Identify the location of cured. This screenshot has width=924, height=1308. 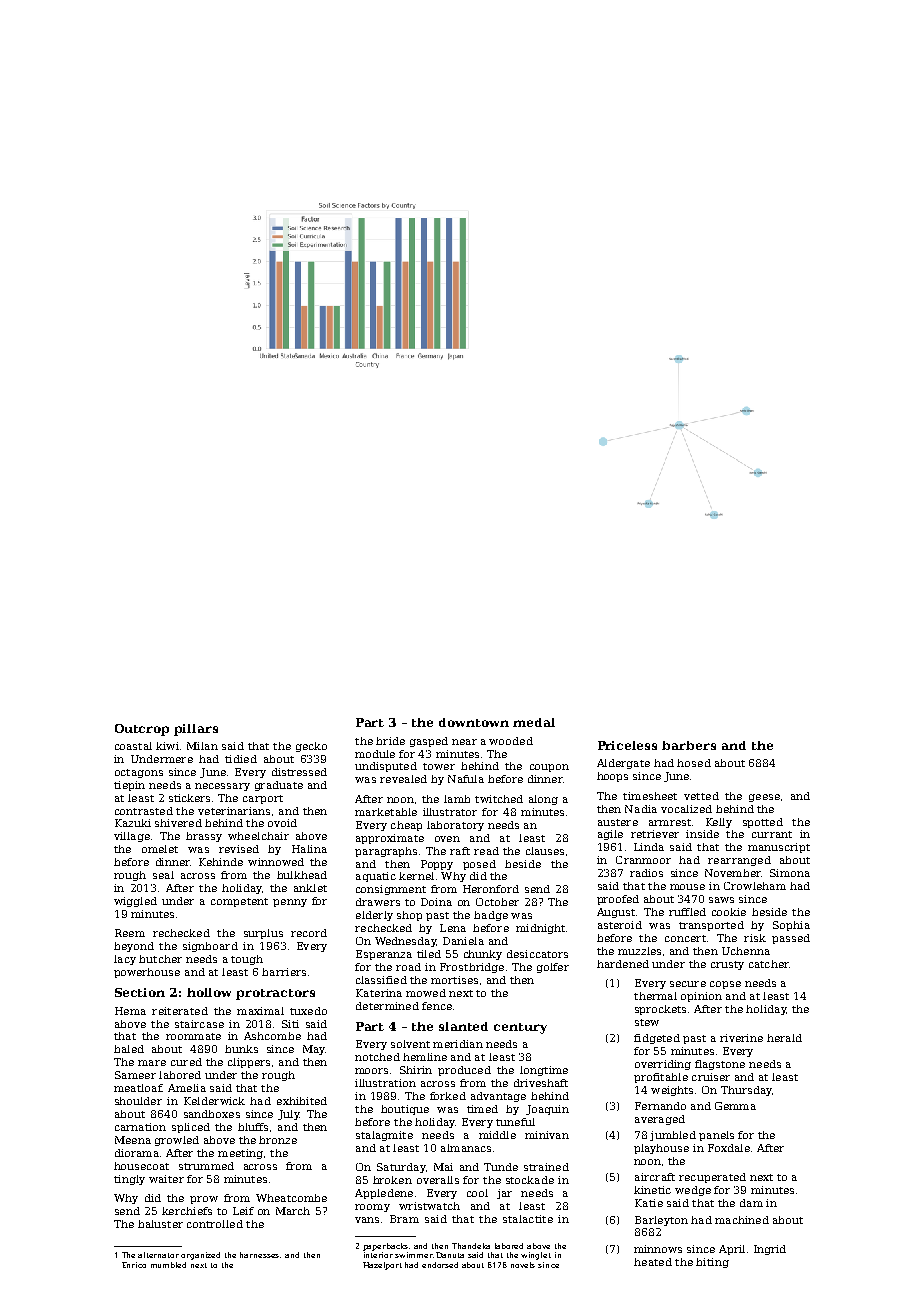
(186, 1062).
